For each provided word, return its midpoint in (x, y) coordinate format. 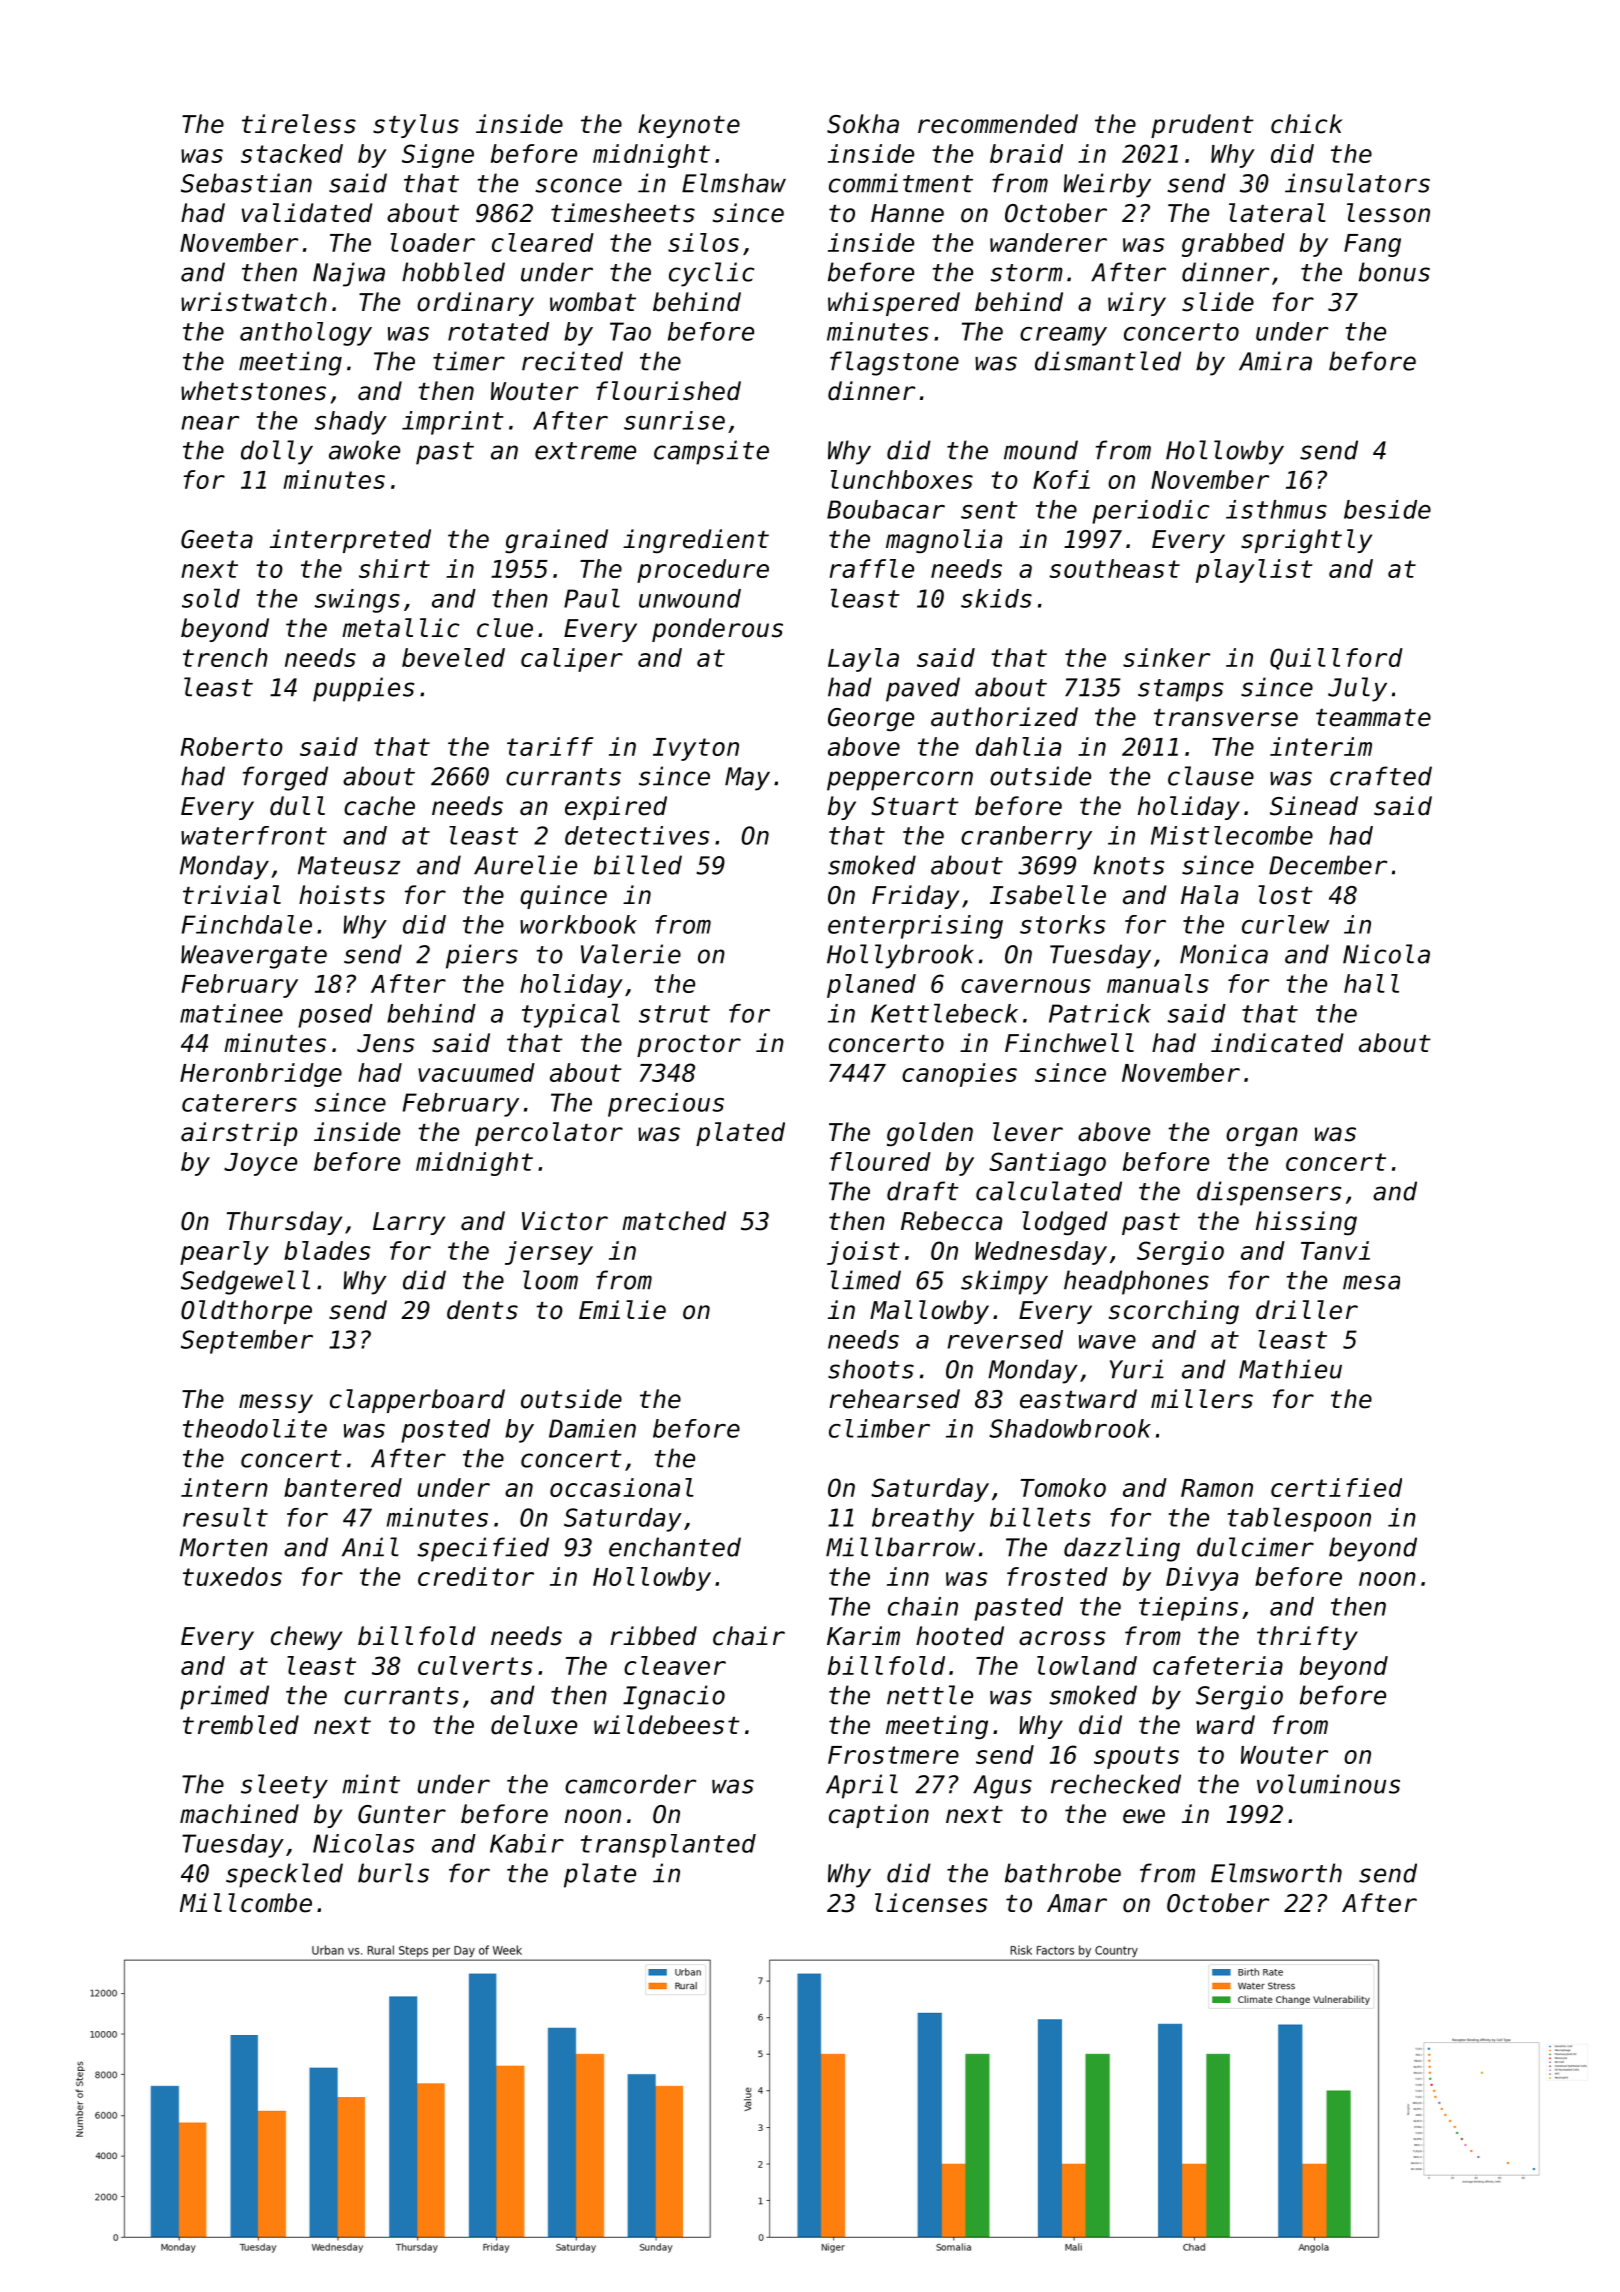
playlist (1254, 571)
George (871, 719)
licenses (931, 1903)
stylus (416, 126)
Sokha (863, 124)
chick (1307, 124)
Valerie (631, 954)
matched (674, 1221)
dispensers (1269, 1193)
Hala (1209, 895)
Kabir (527, 1843)
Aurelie (525, 865)
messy (276, 1403)
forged (285, 778)
